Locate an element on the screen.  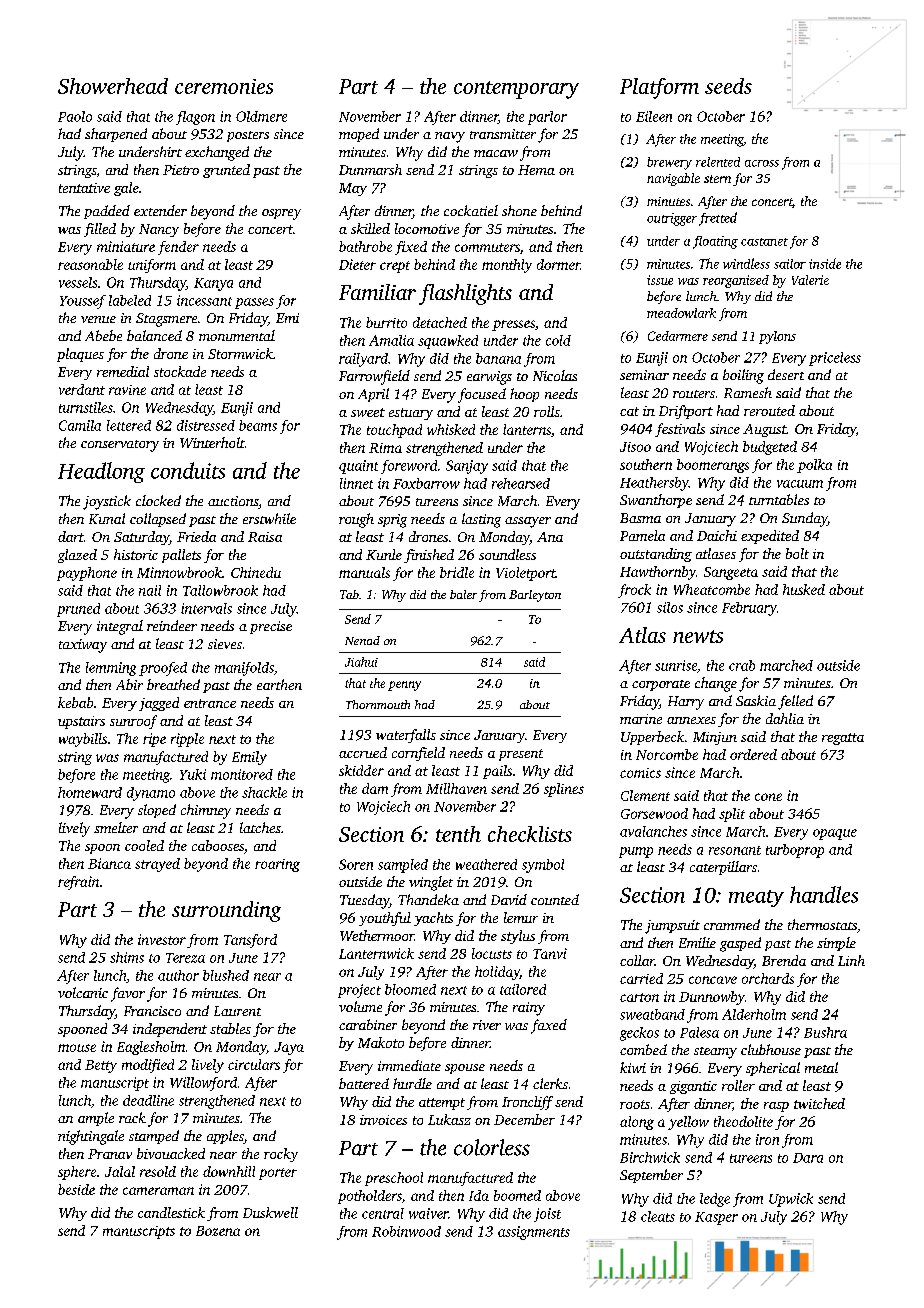
contemporary is located at coordinates (516, 90).
